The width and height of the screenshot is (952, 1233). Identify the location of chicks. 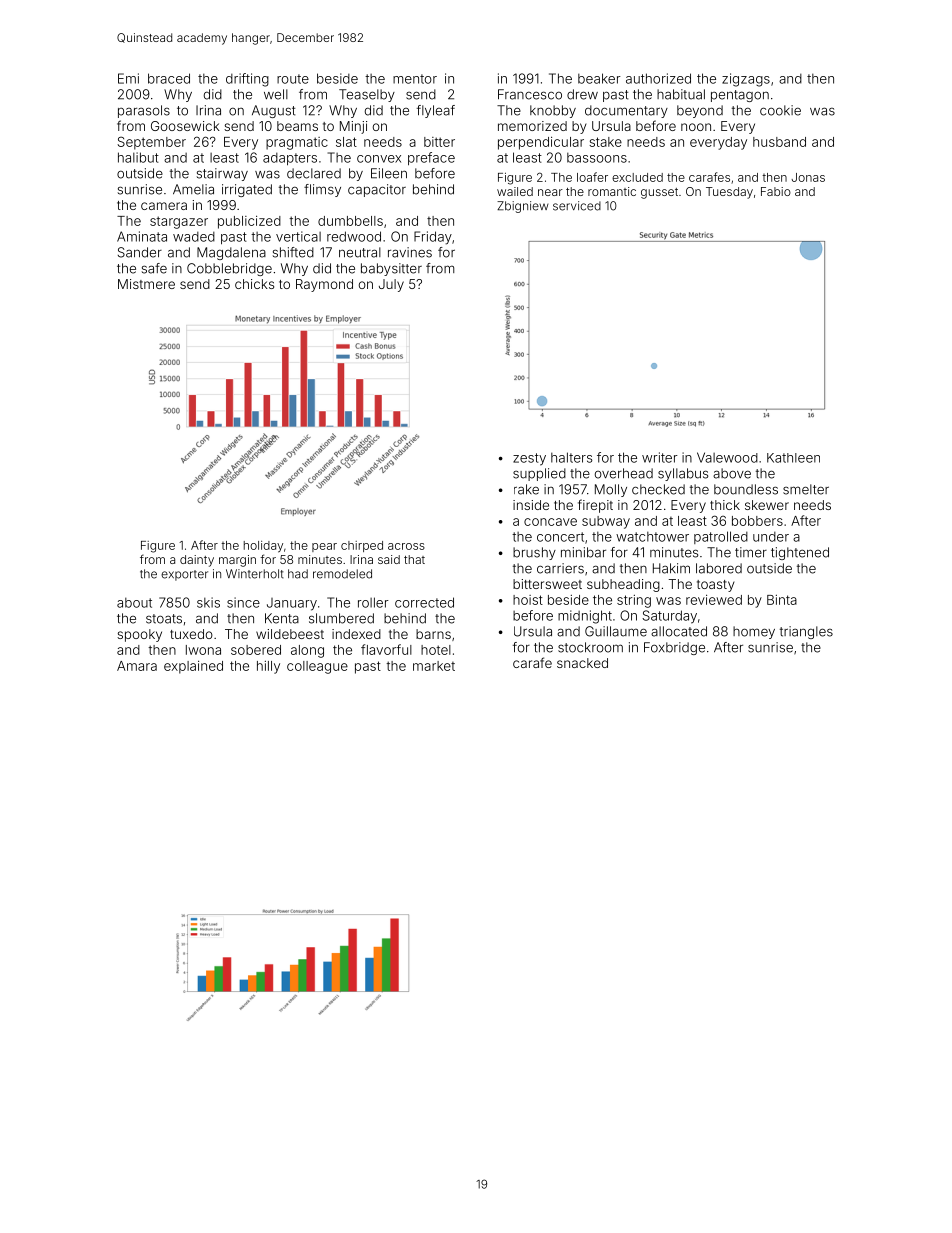
(254, 284).
